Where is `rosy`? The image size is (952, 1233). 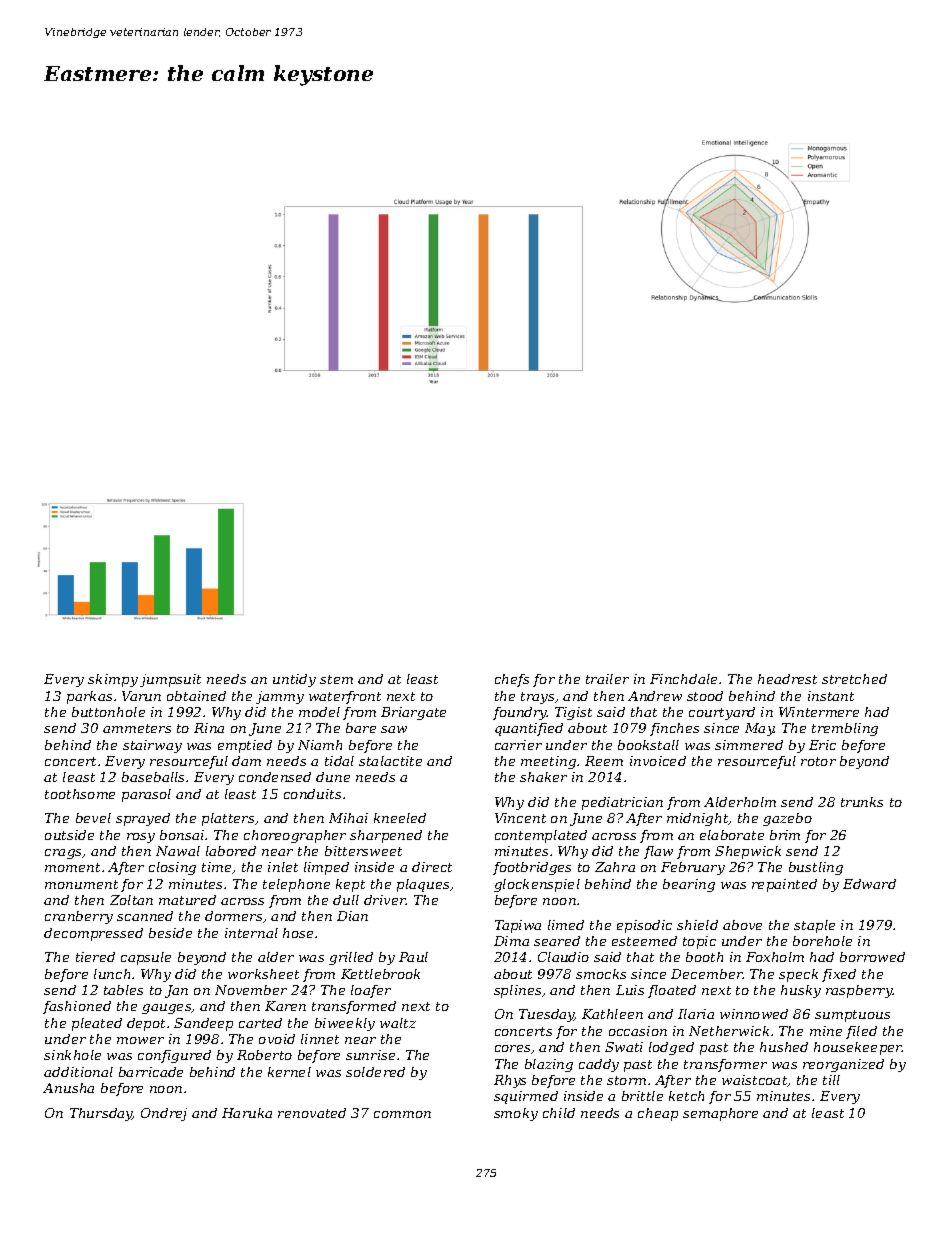 rosy is located at coordinates (141, 838).
